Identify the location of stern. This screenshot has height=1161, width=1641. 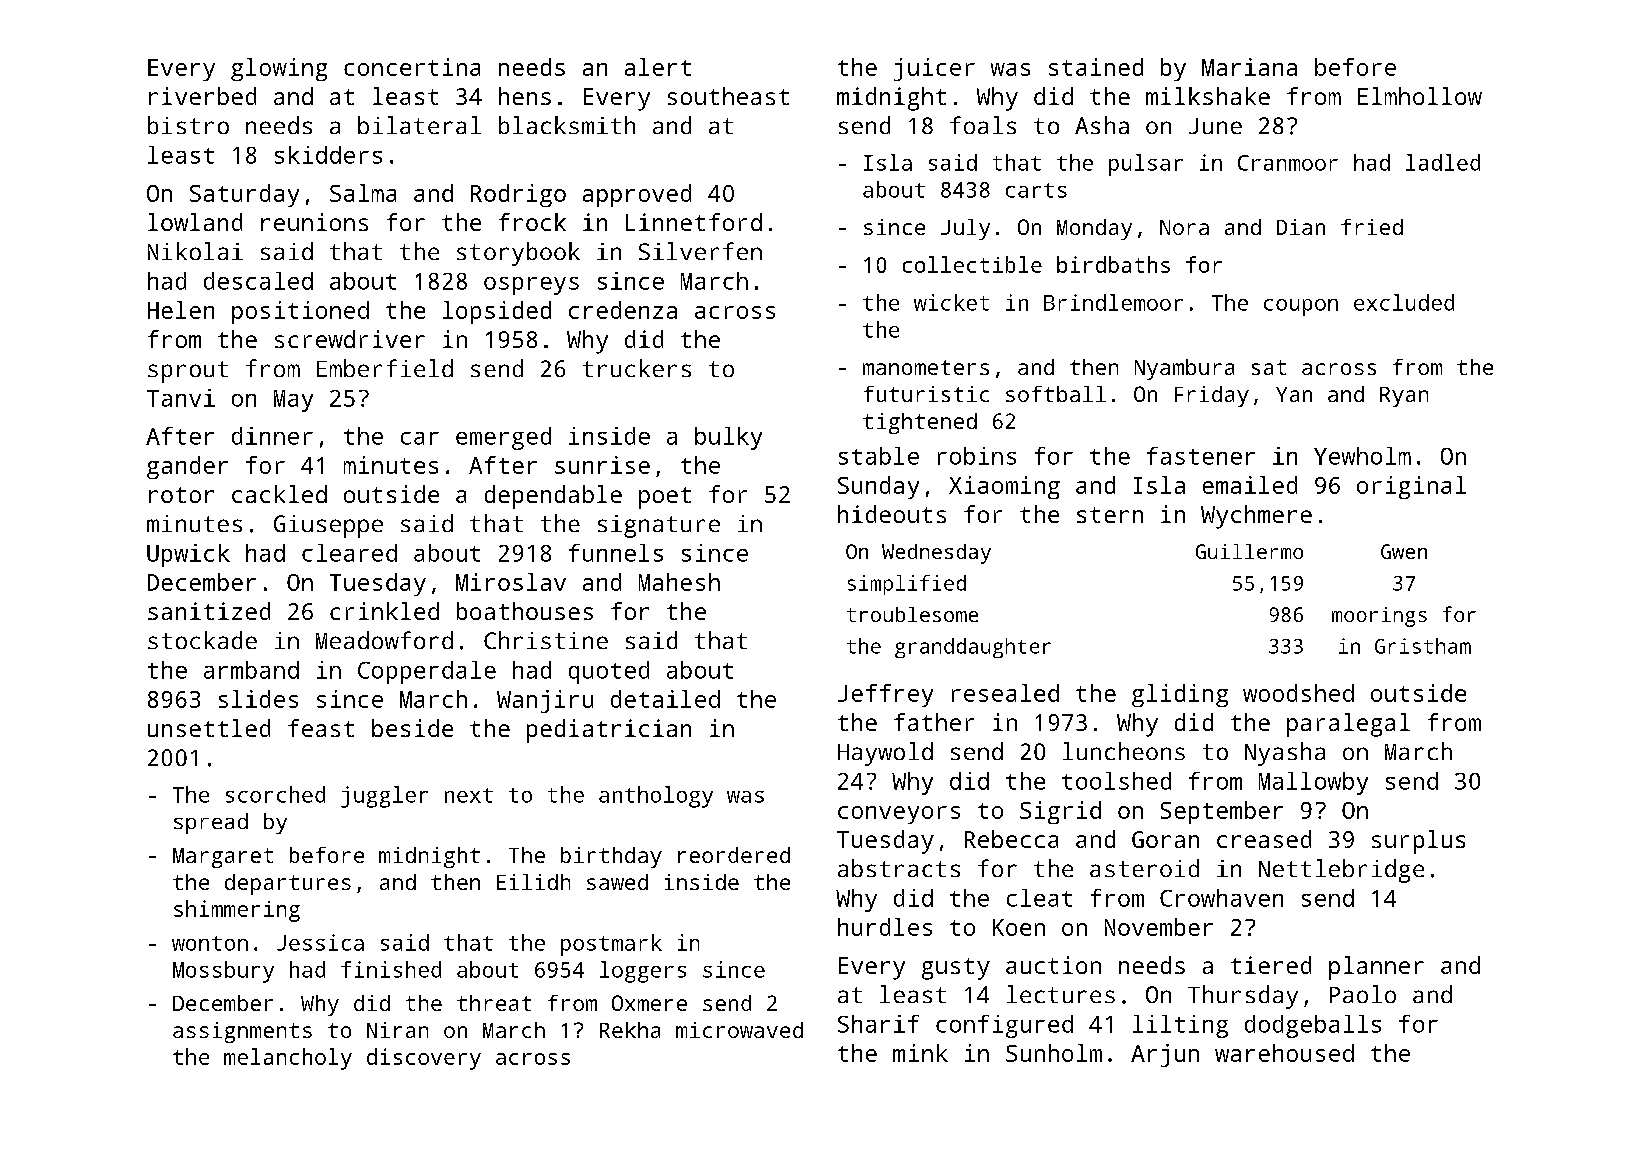
(1110, 515).
